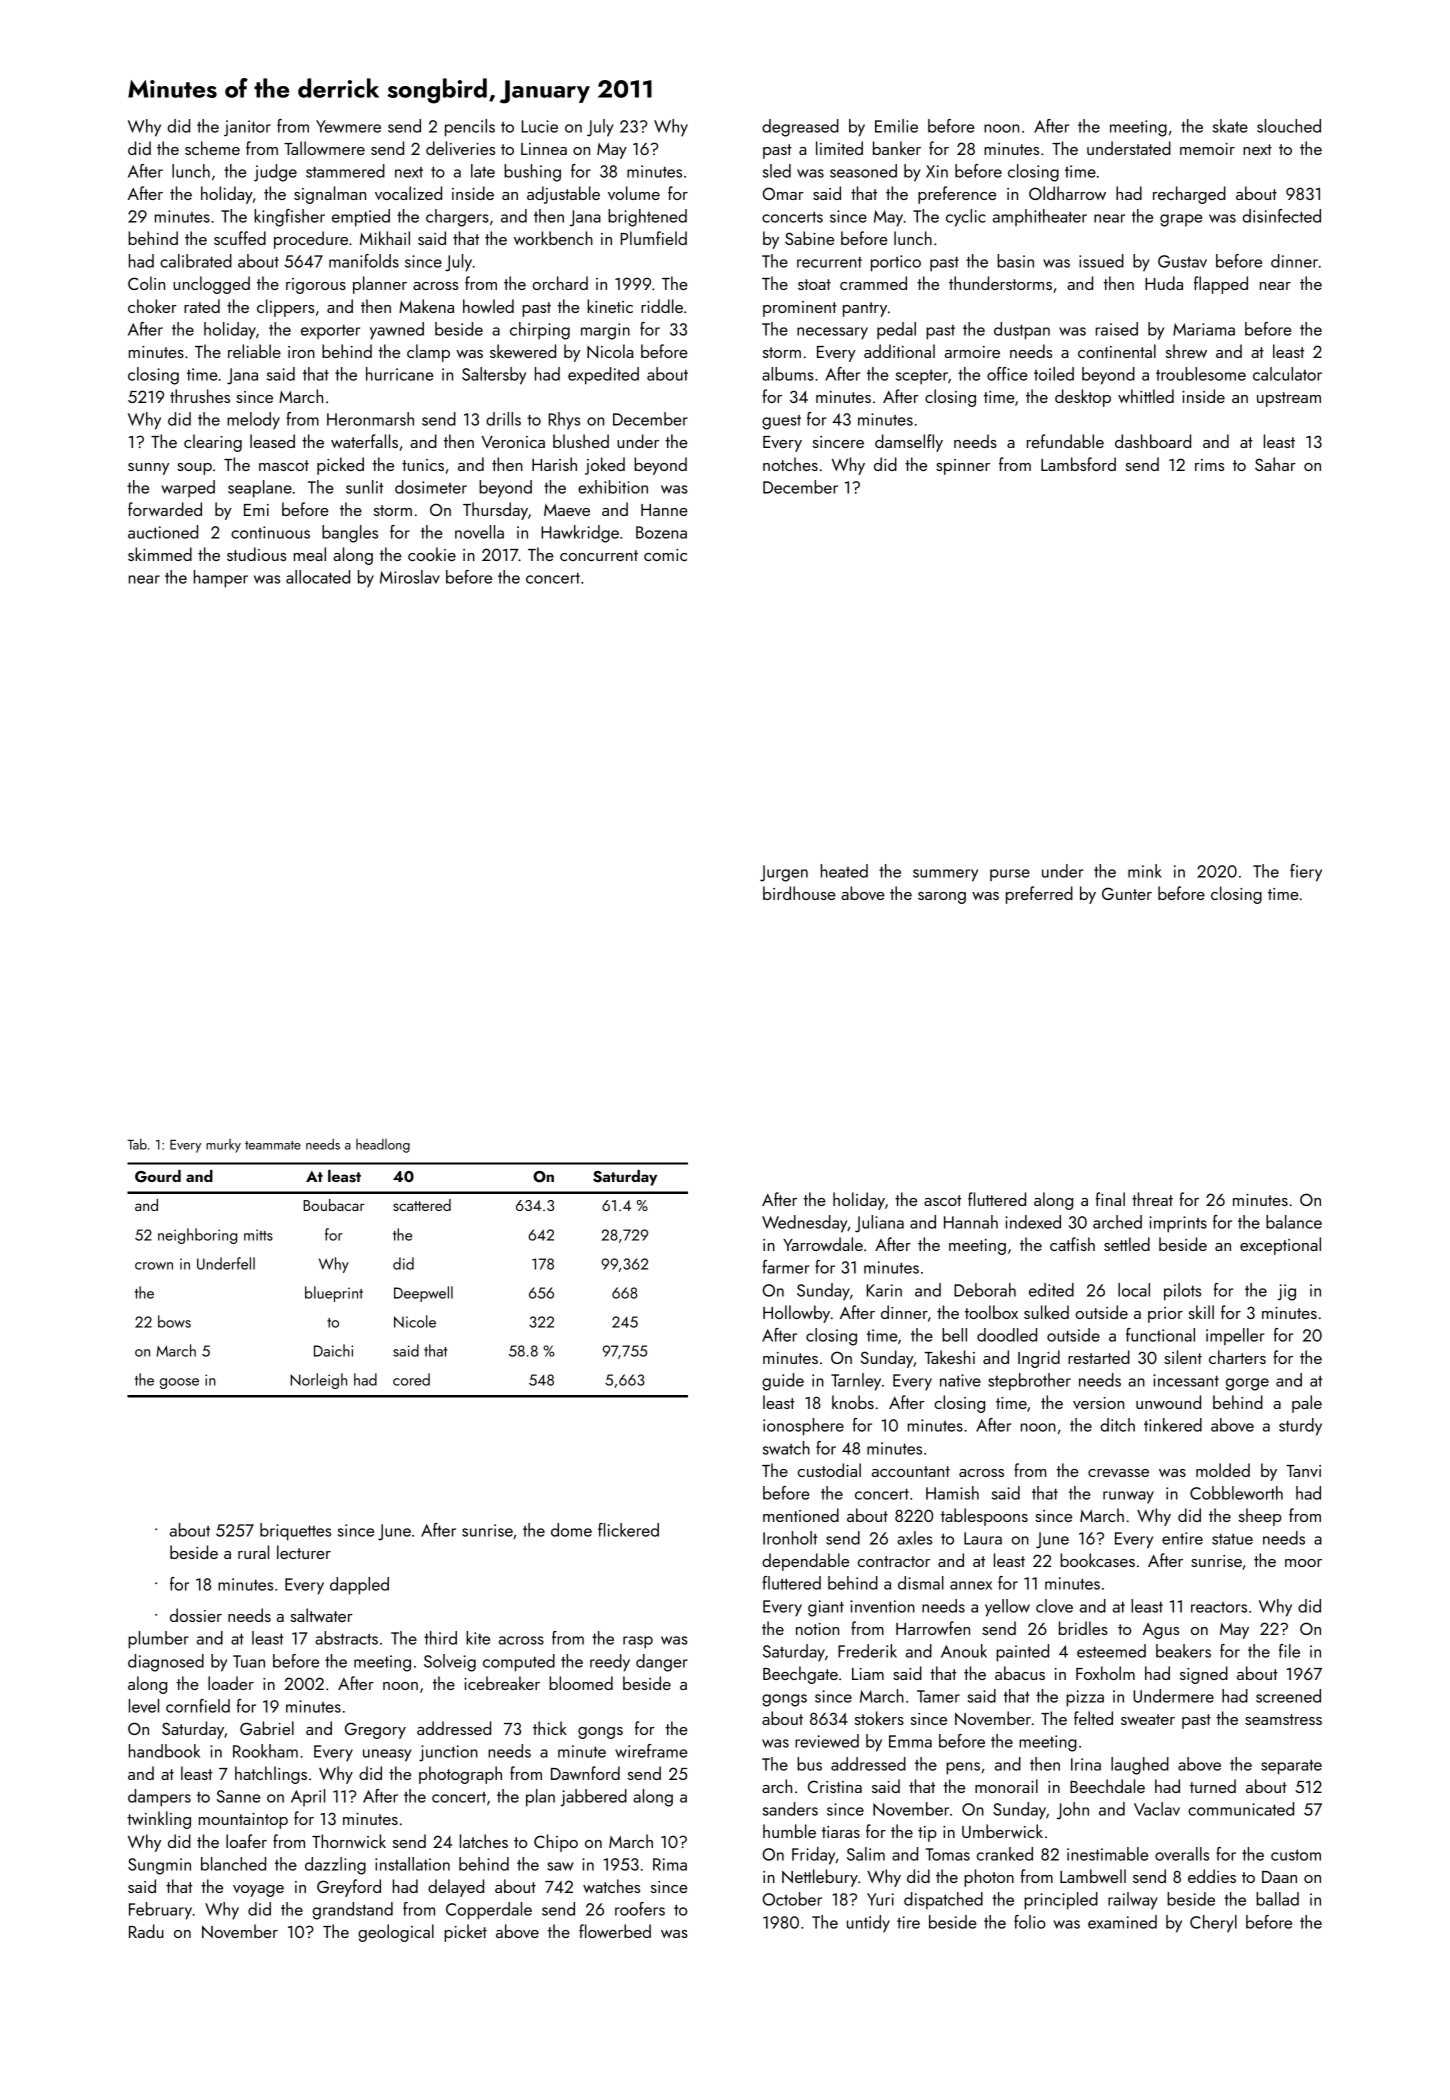  What do you see at coordinates (1201, 374) in the document?
I see `troublesome` at bounding box center [1201, 374].
